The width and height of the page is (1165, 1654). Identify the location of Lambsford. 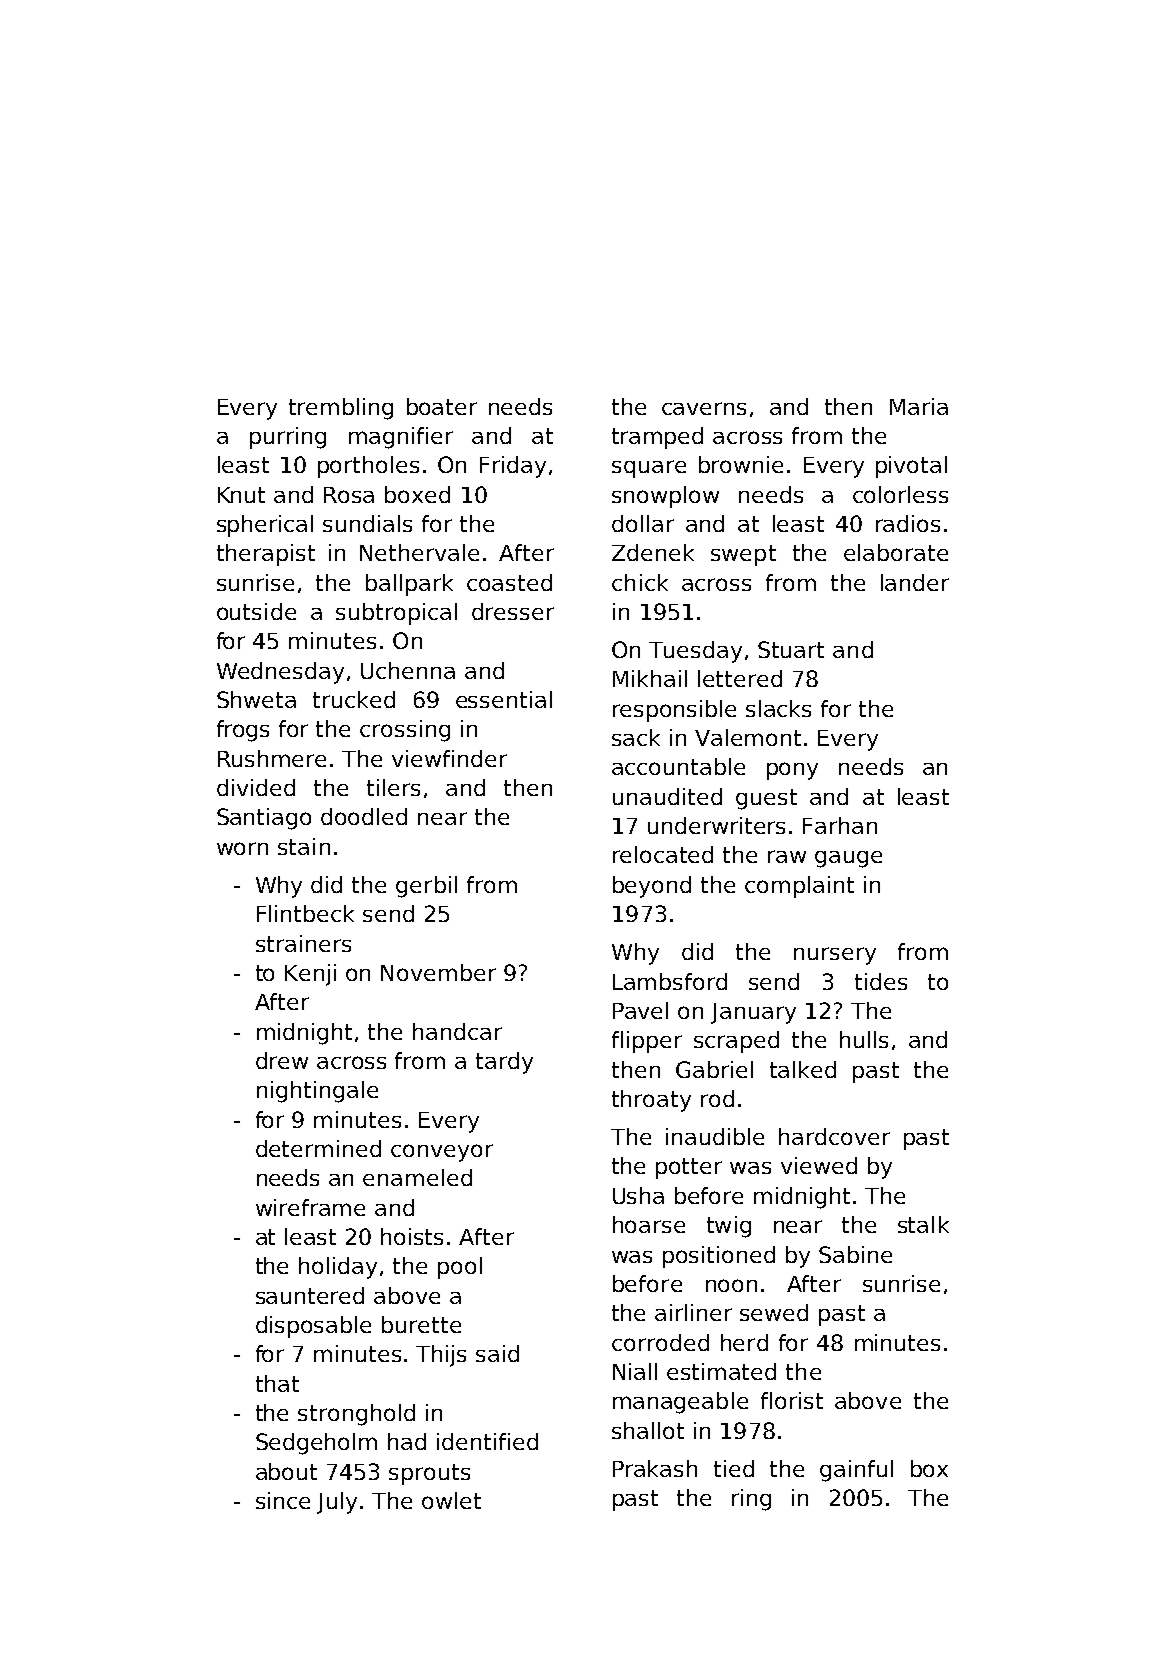
(670, 981).
